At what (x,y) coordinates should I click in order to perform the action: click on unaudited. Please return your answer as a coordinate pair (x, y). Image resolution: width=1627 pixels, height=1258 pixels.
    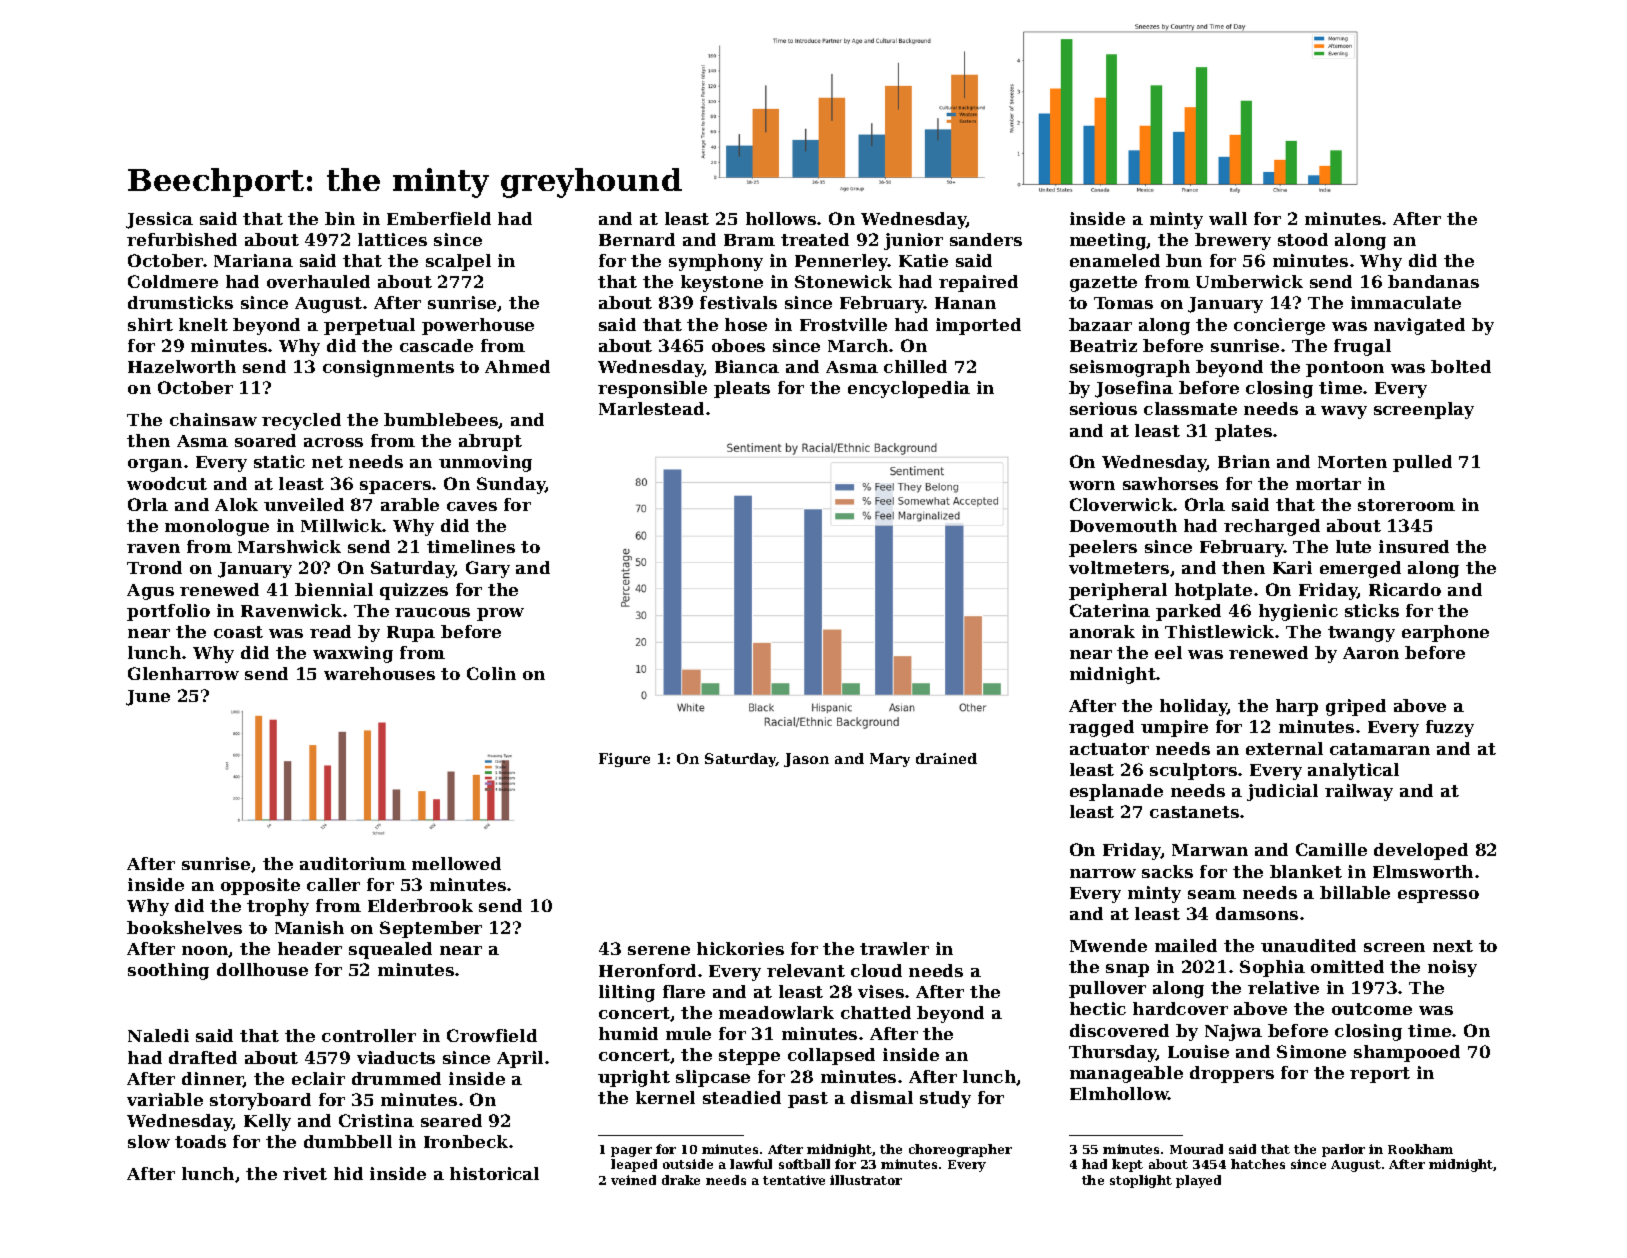
    Looking at the image, I should click on (1308, 945).
